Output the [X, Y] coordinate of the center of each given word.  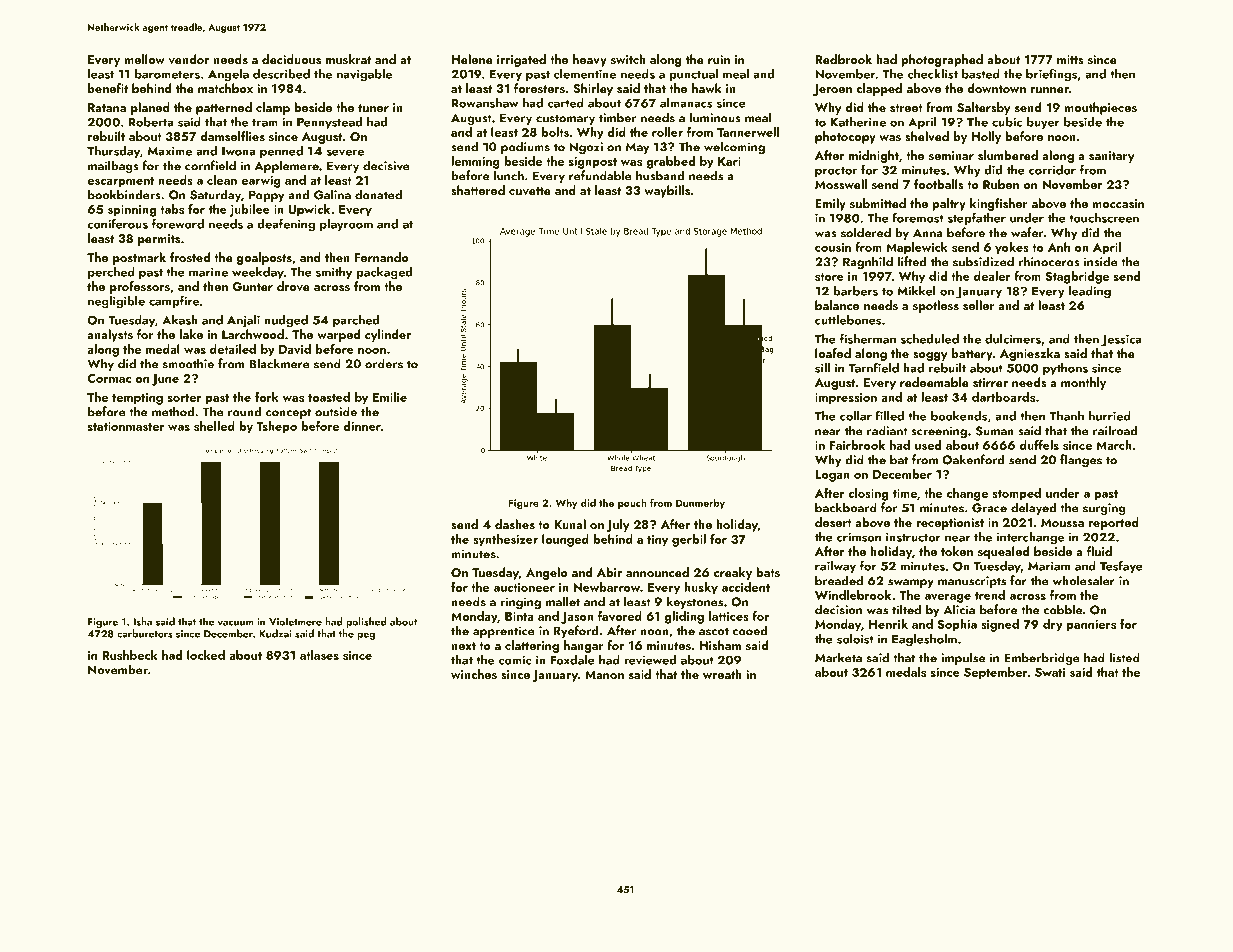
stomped [1016, 494]
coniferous [117, 223]
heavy [590, 60]
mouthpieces [1100, 108]
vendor [189, 59]
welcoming [734, 147]
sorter [184, 398]
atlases [319, 655]
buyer [1043, 123]
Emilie [390, 397]
